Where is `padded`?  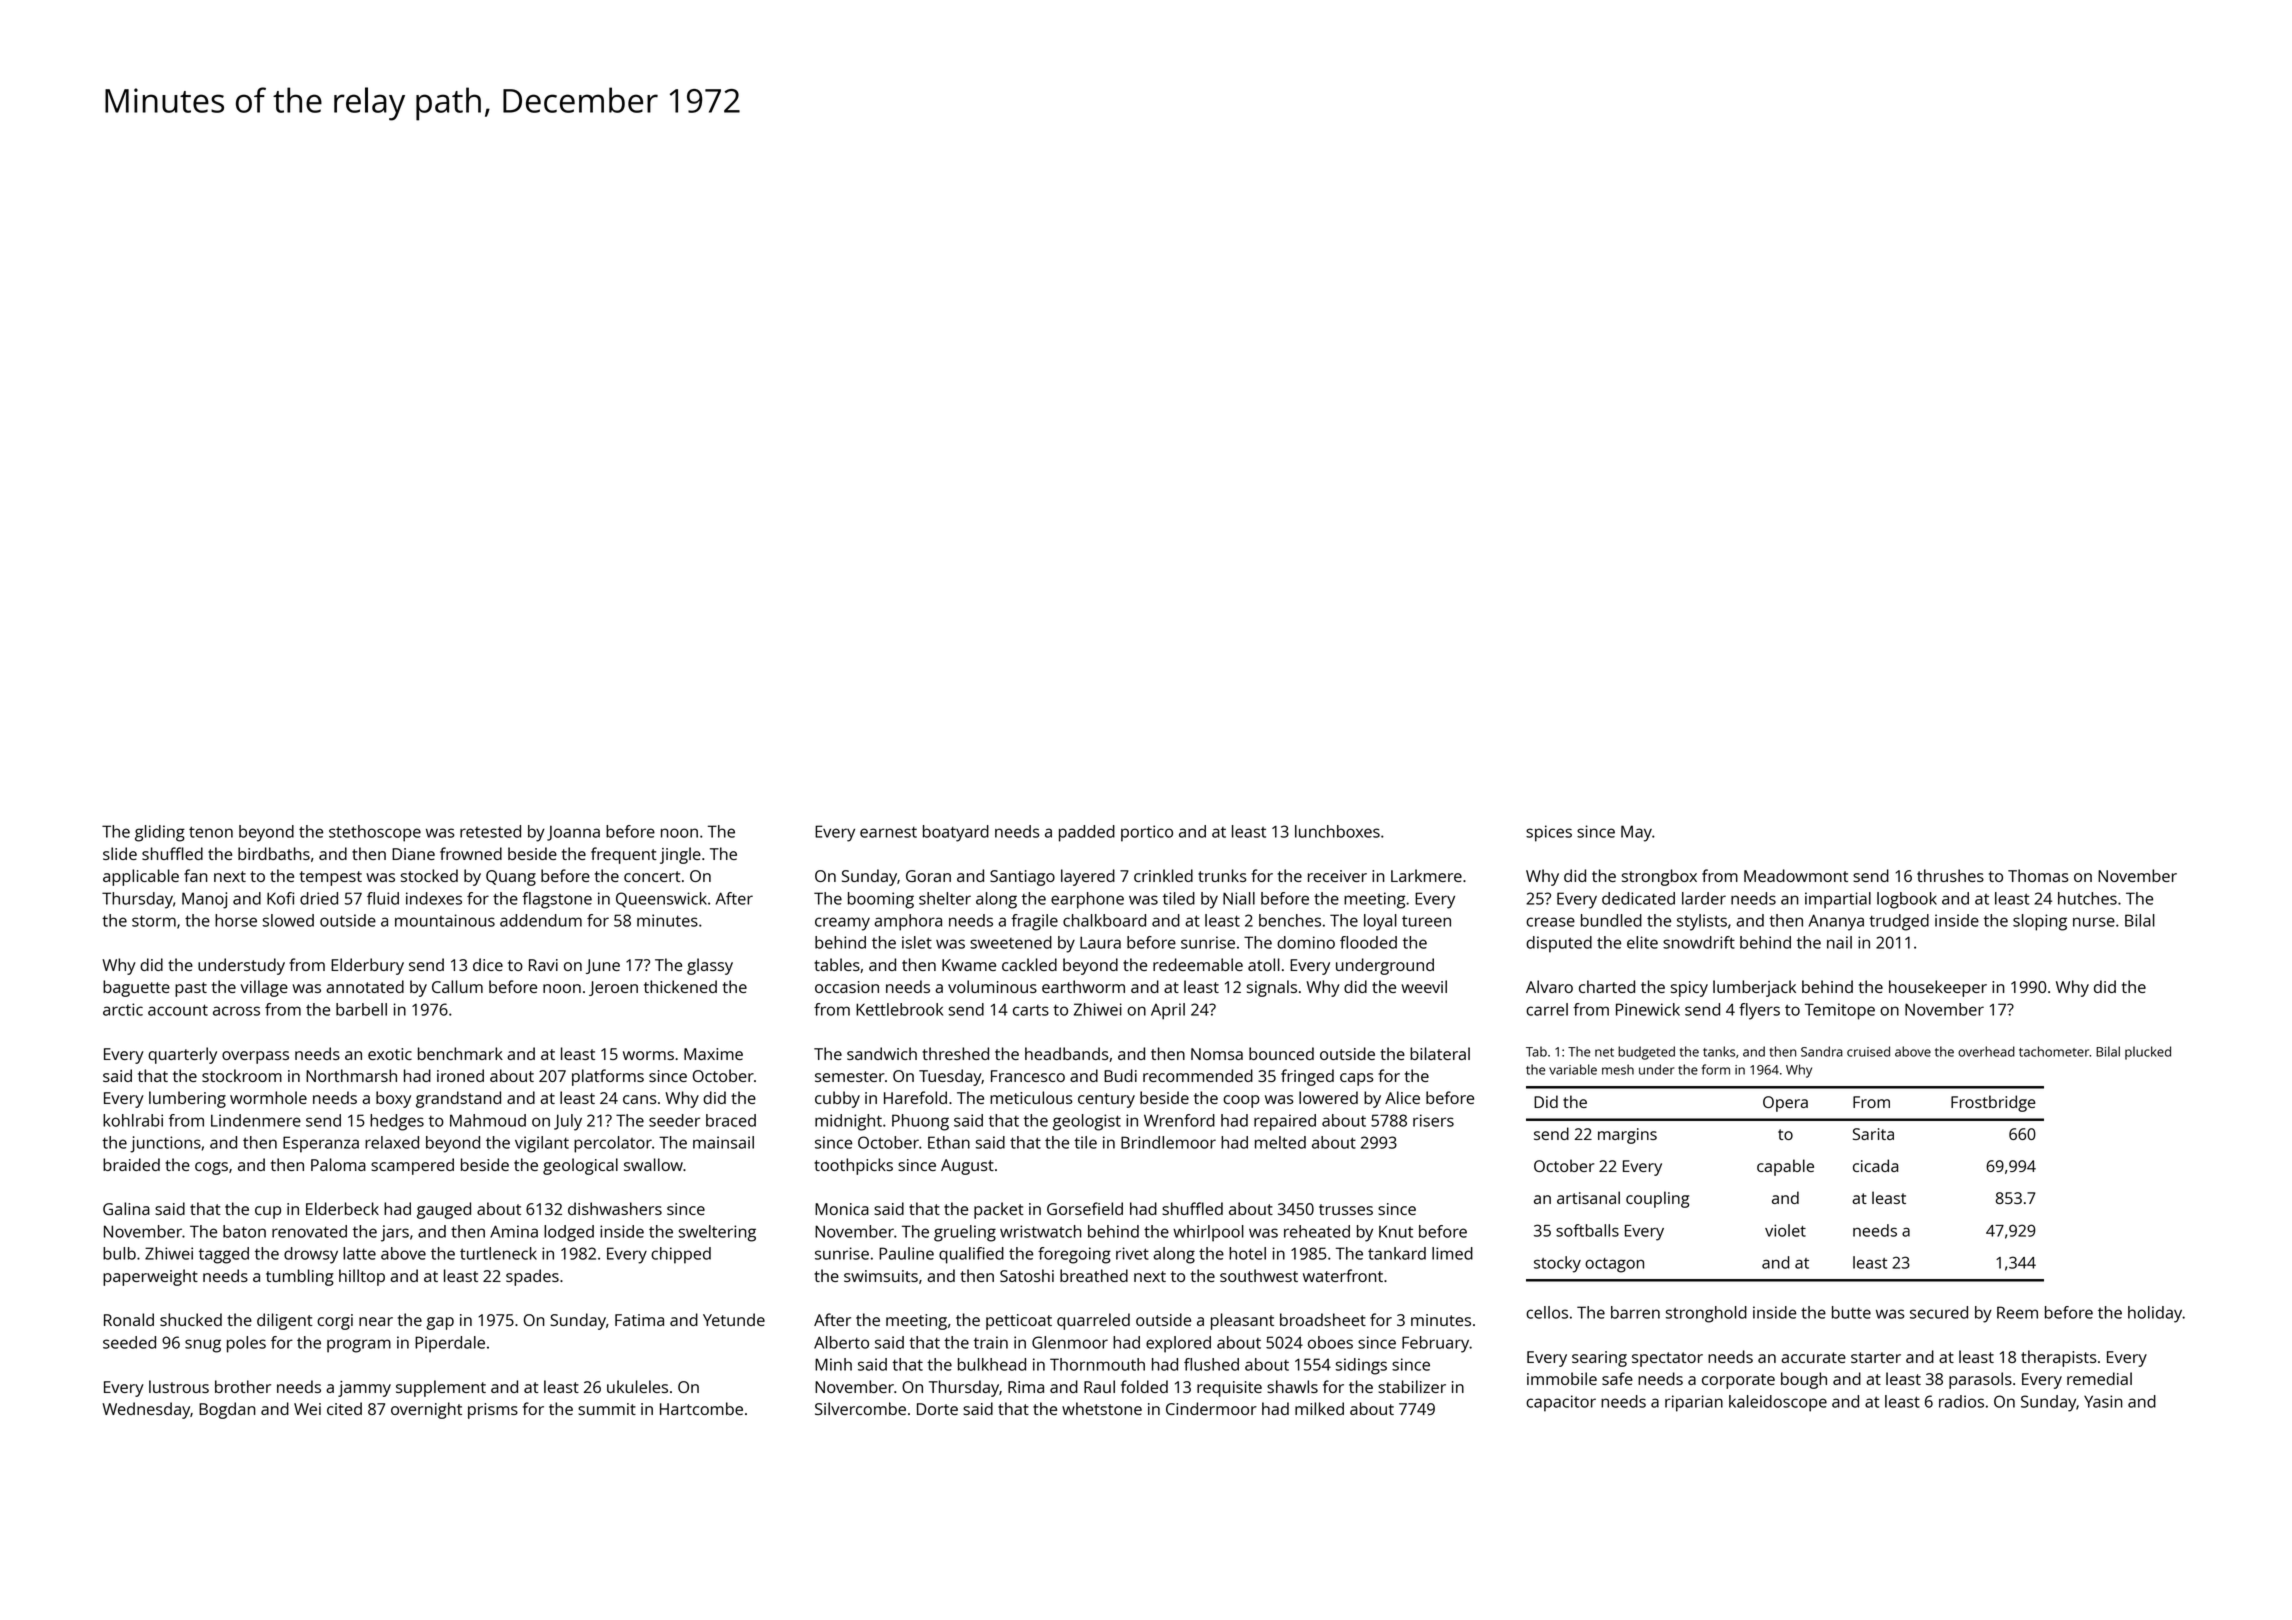
padded is located at coordinates (1087, 833).
